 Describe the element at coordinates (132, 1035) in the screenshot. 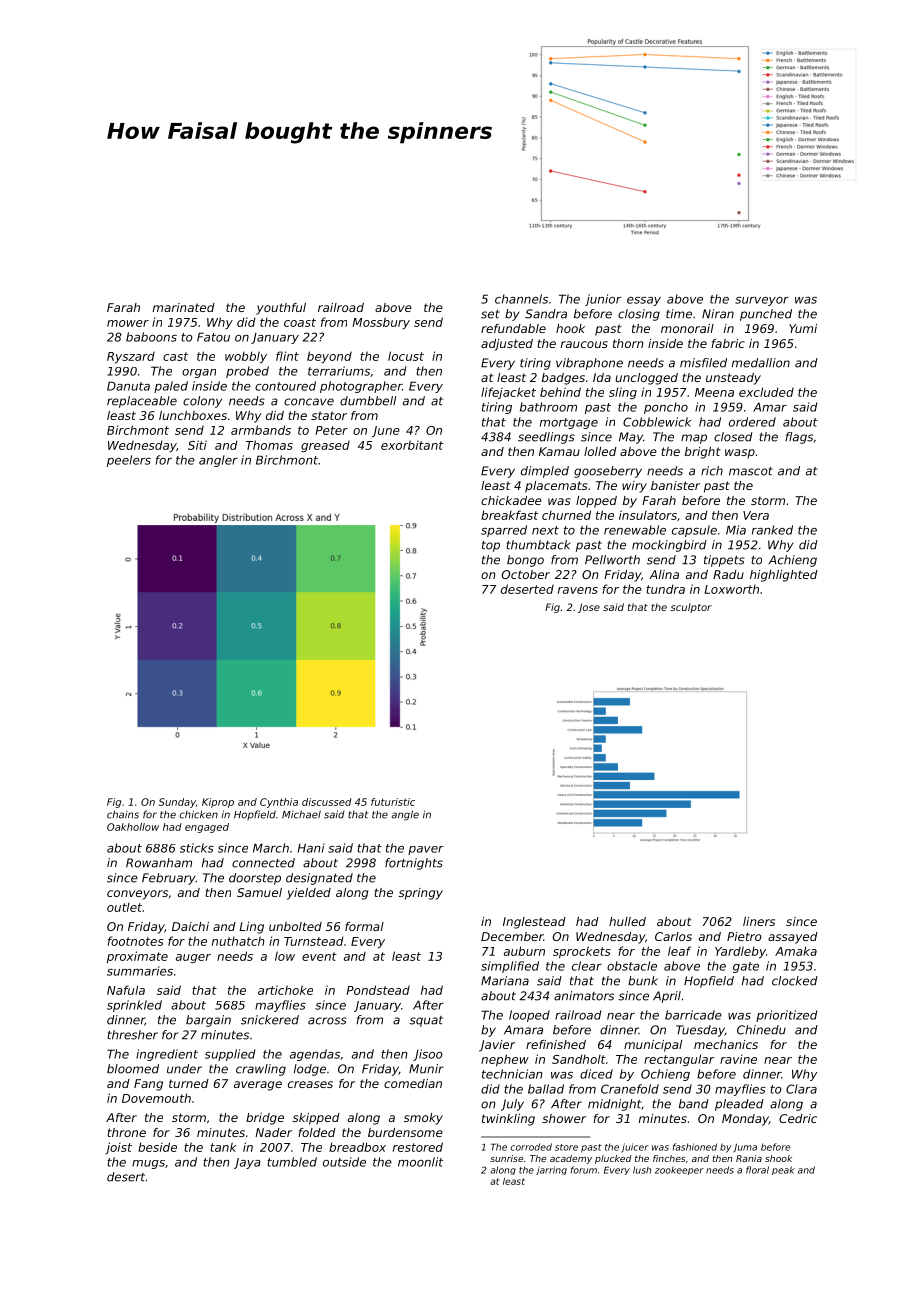

I see `thresher` at that location.
